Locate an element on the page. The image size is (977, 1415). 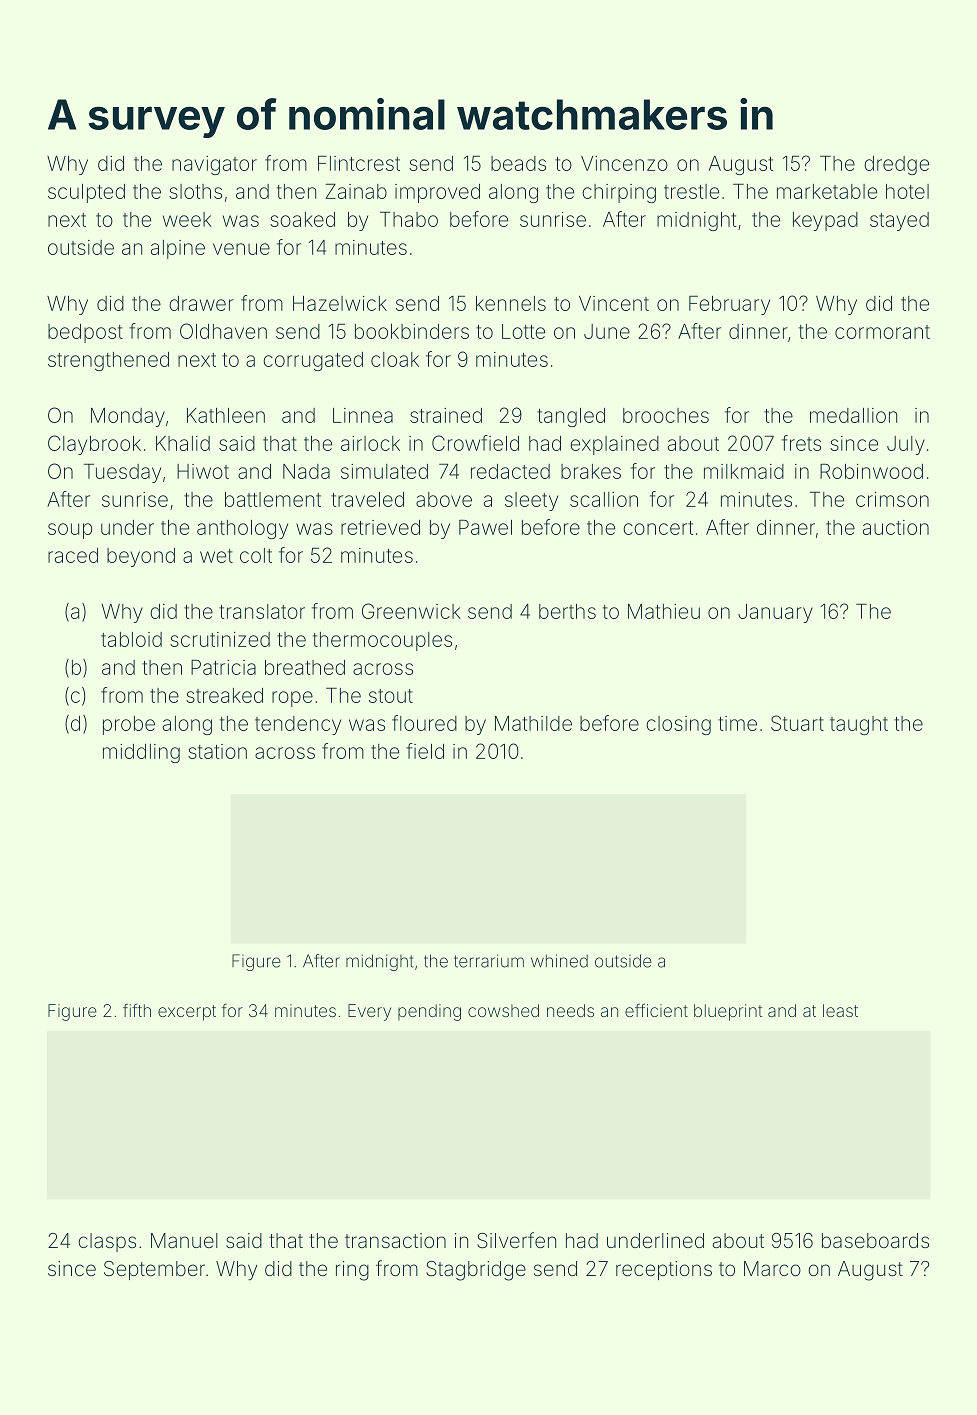
fifth is located at coordinates (137, 1010).
